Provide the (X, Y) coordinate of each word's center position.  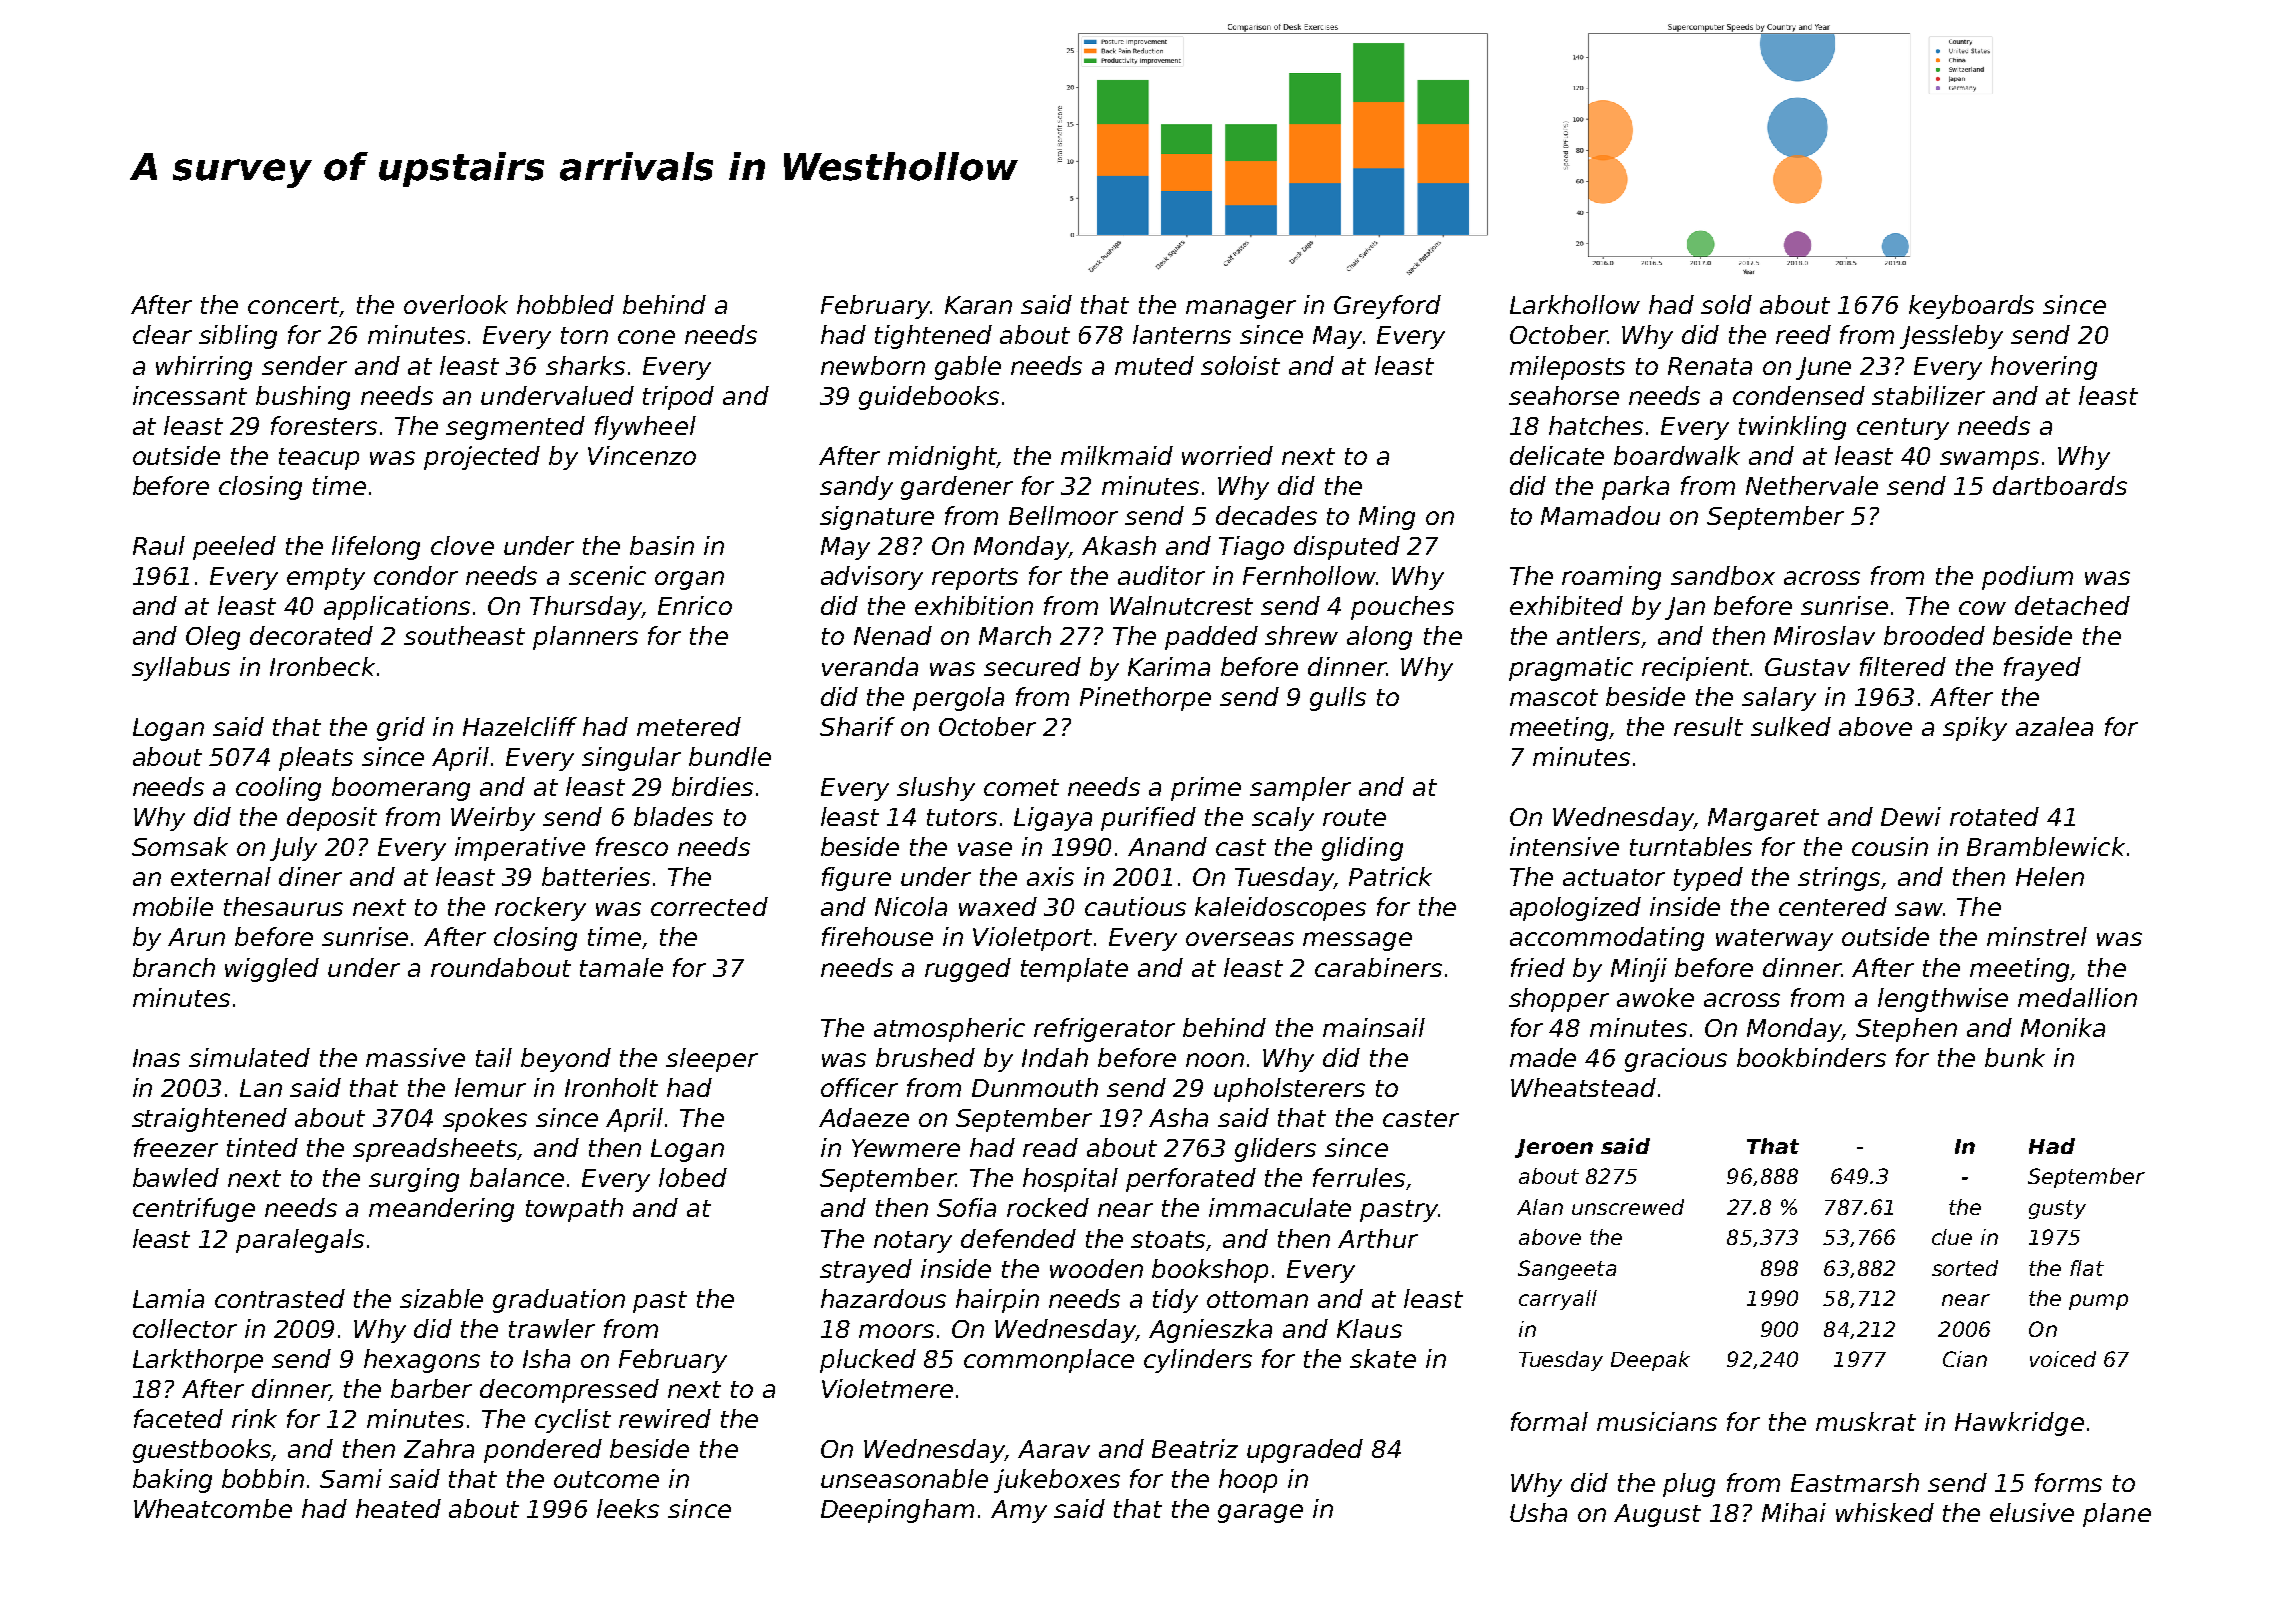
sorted (1965, 1268)
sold (1726, 304)
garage (1260, 1513)
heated (398, 1508)
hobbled (565, 304)
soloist (1240, 365)
